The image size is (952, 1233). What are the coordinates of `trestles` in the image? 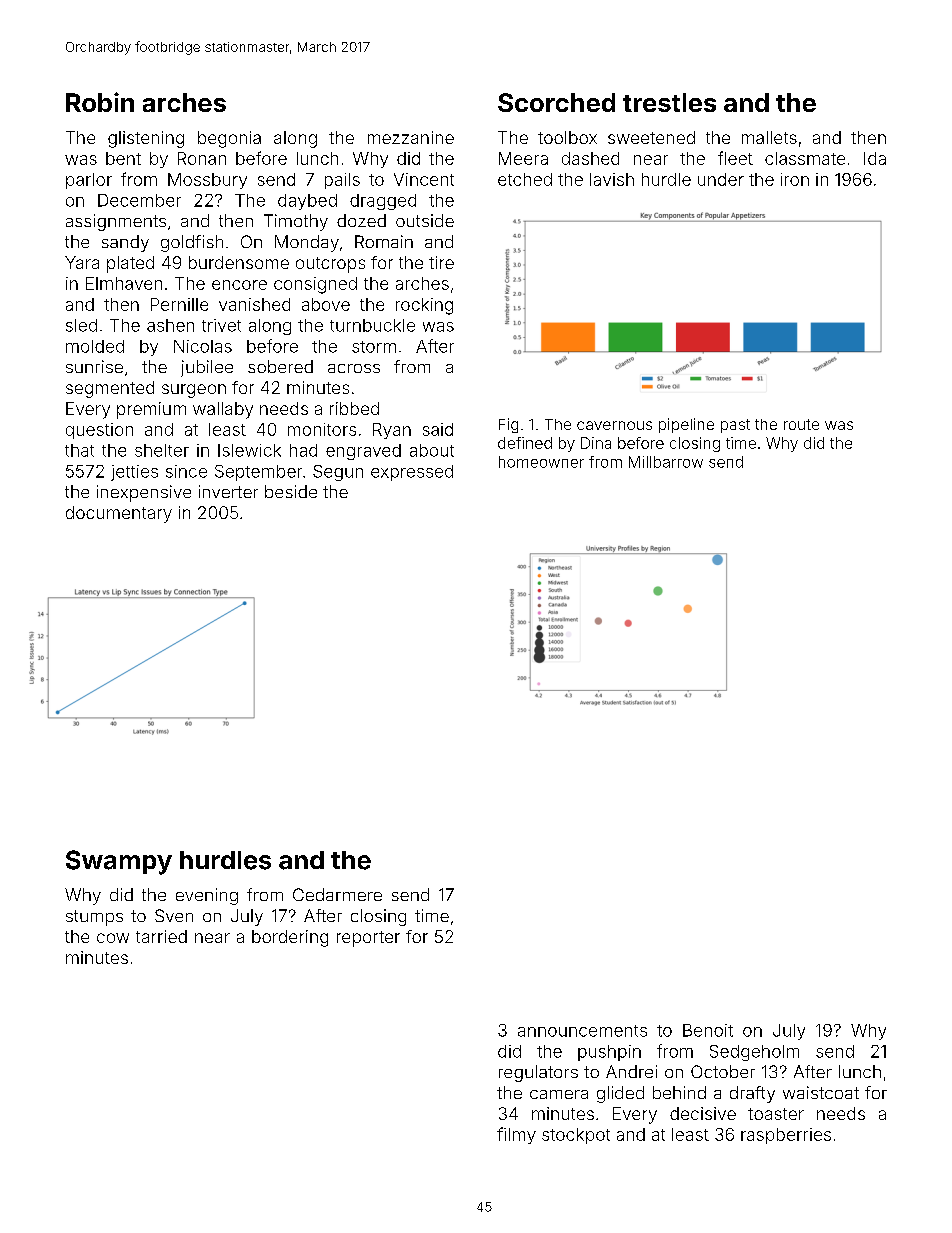 It's located at (669, 102).
